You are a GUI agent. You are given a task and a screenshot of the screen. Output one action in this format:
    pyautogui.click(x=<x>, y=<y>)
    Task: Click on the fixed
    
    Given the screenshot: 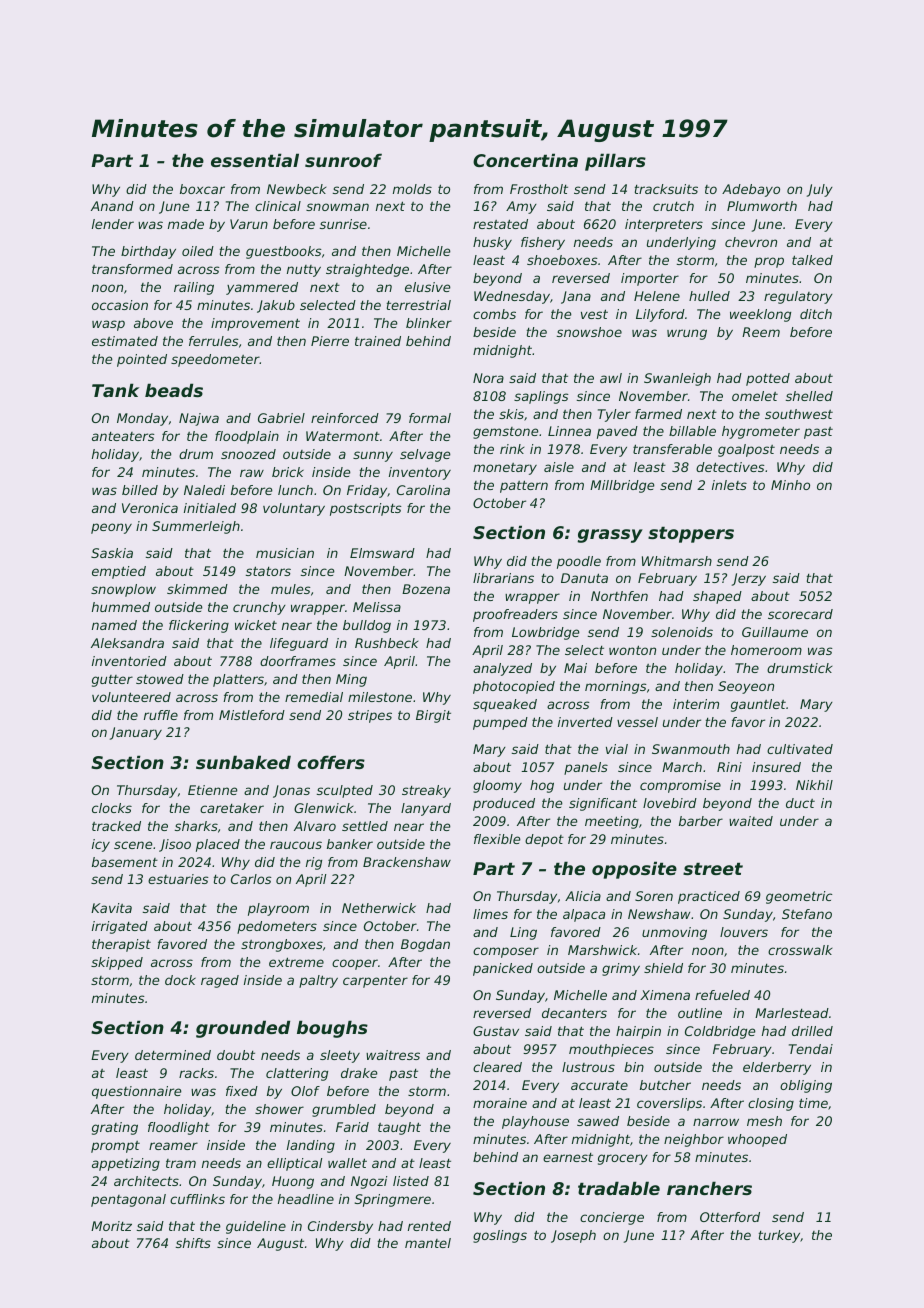 What is the action you would take?
    pyautogui.click(x=242, y=1091)
